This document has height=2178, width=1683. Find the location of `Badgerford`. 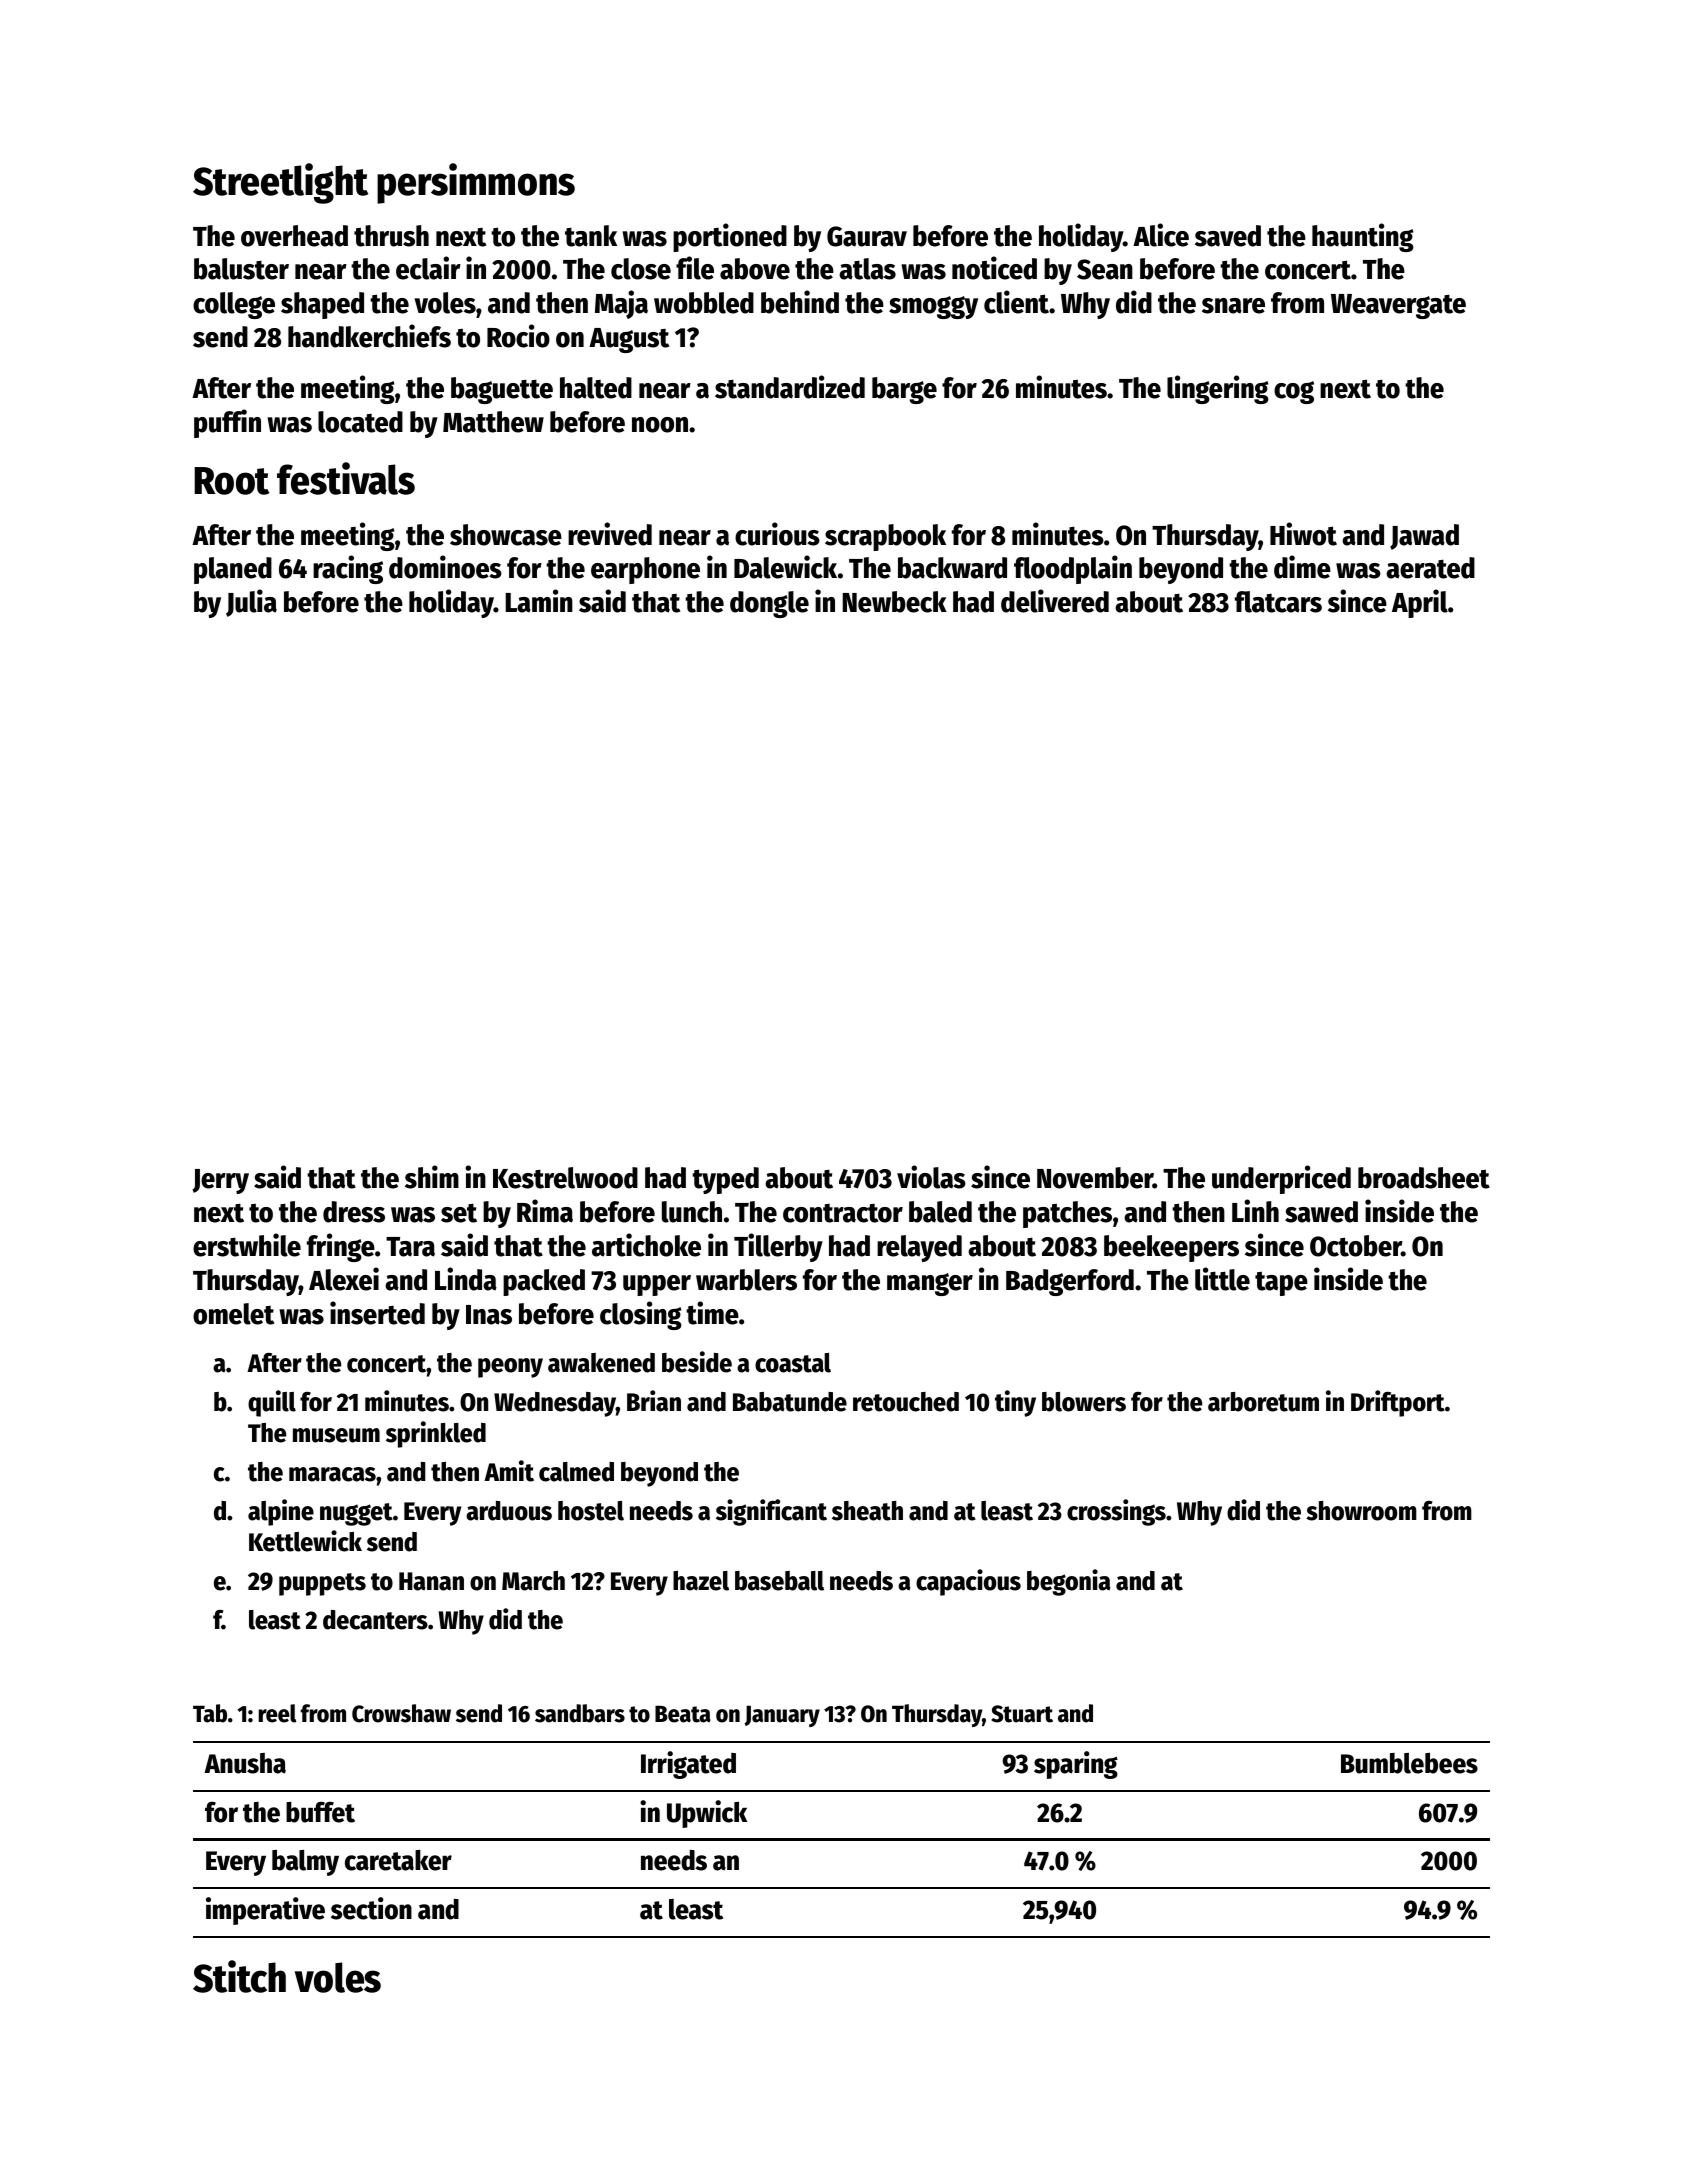

Badgerford is located at coordinates (1070, 1282).
